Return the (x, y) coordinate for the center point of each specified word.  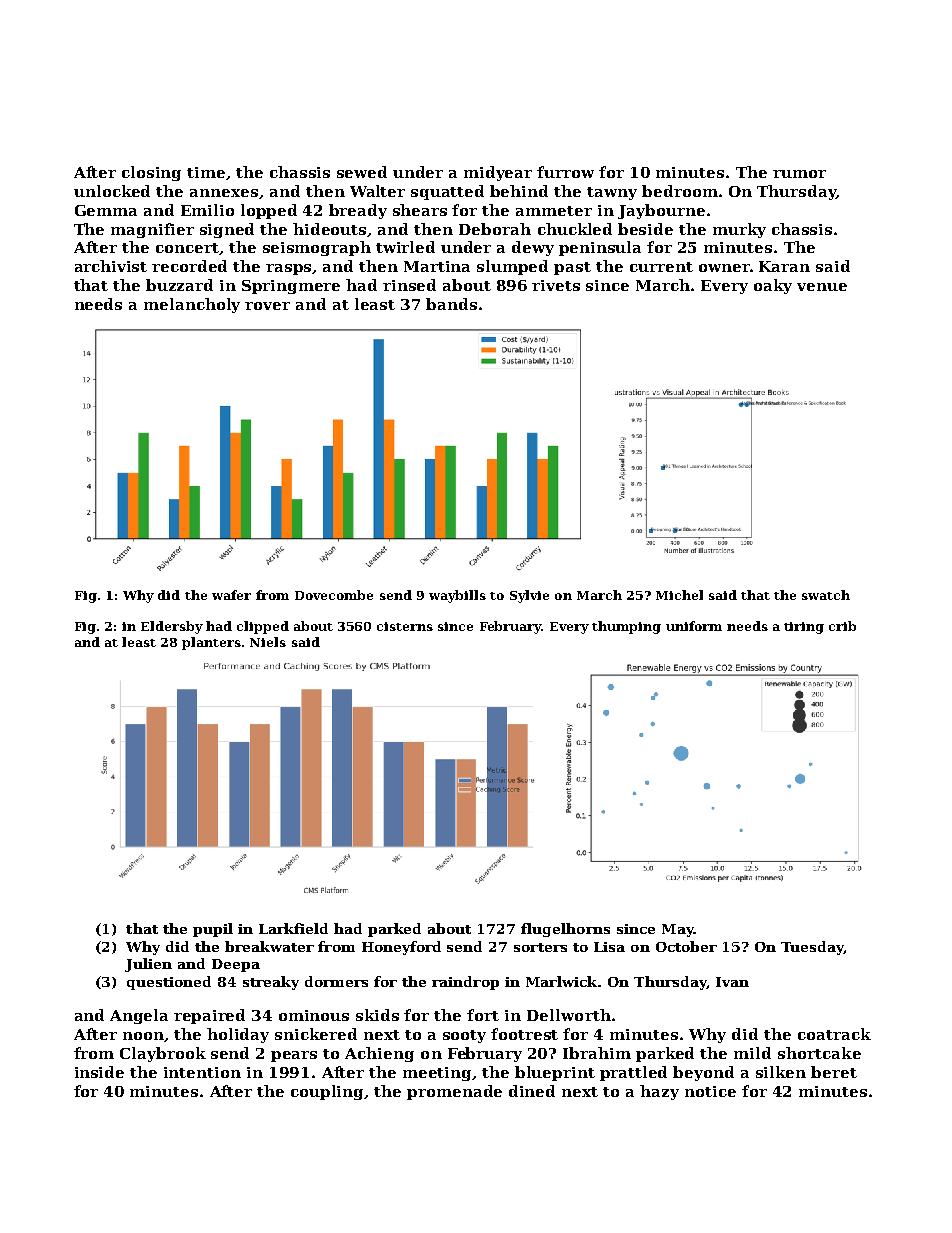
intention (202, 1072)
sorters (540, 947)
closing (151, 173)
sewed (362, 172)
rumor (799, 174)
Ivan (732, 982)
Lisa (609, 947)
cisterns (405, 626)
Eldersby (172, 627)
